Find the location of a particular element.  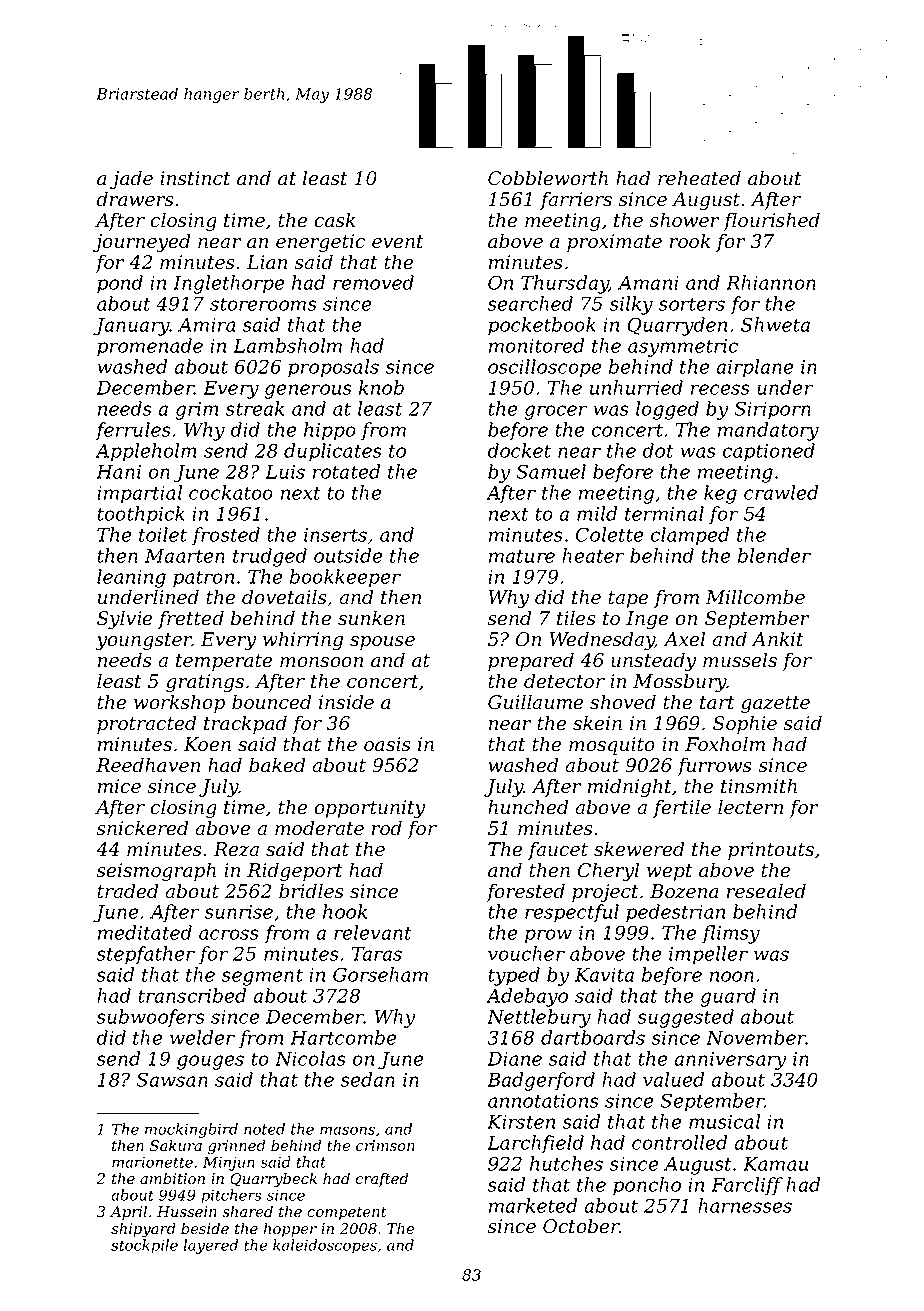

Cobbleworth is located at coordinates (548, 178).
